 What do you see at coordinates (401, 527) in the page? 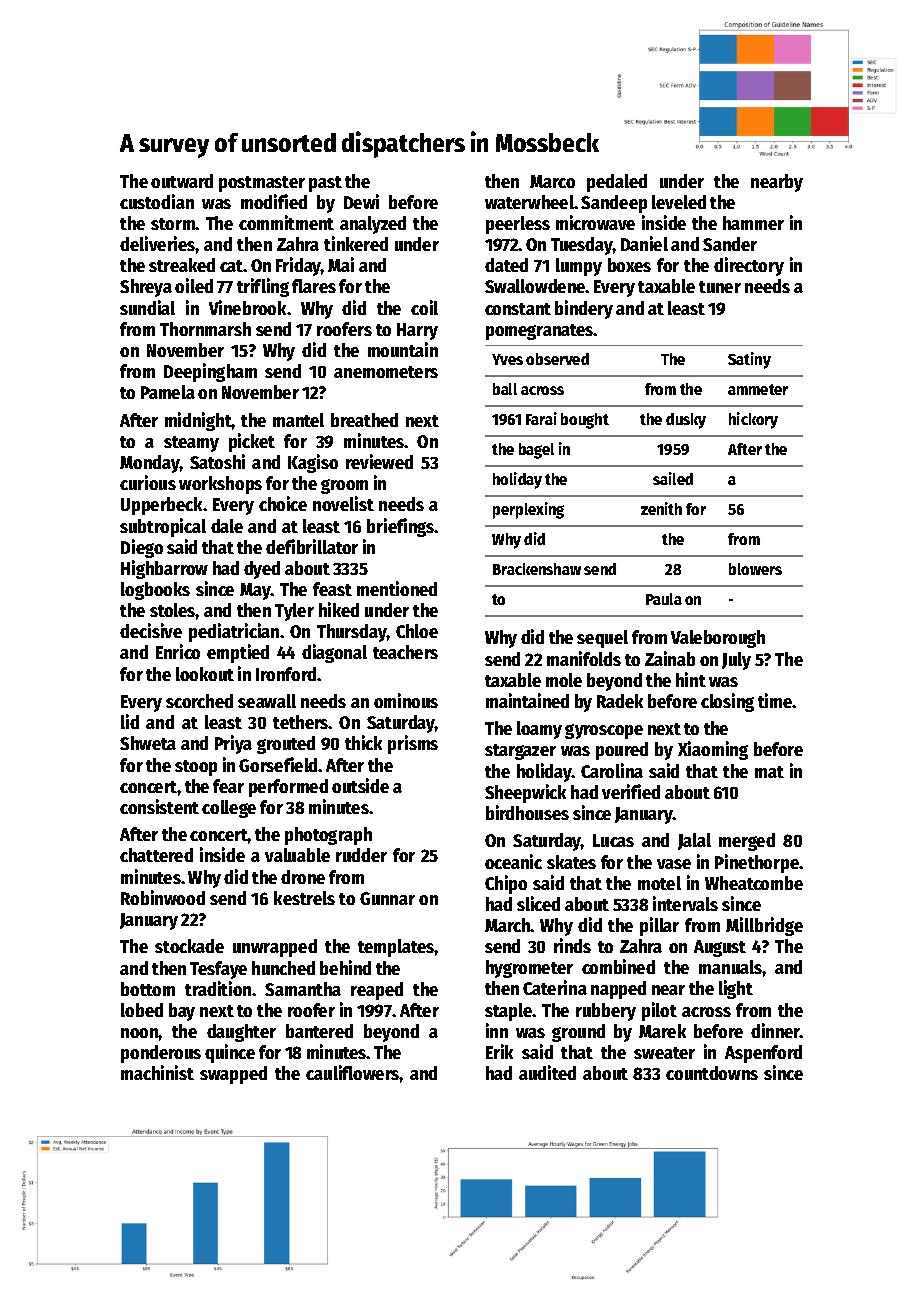
I see `briefings` at bounding box center [401, 527].
